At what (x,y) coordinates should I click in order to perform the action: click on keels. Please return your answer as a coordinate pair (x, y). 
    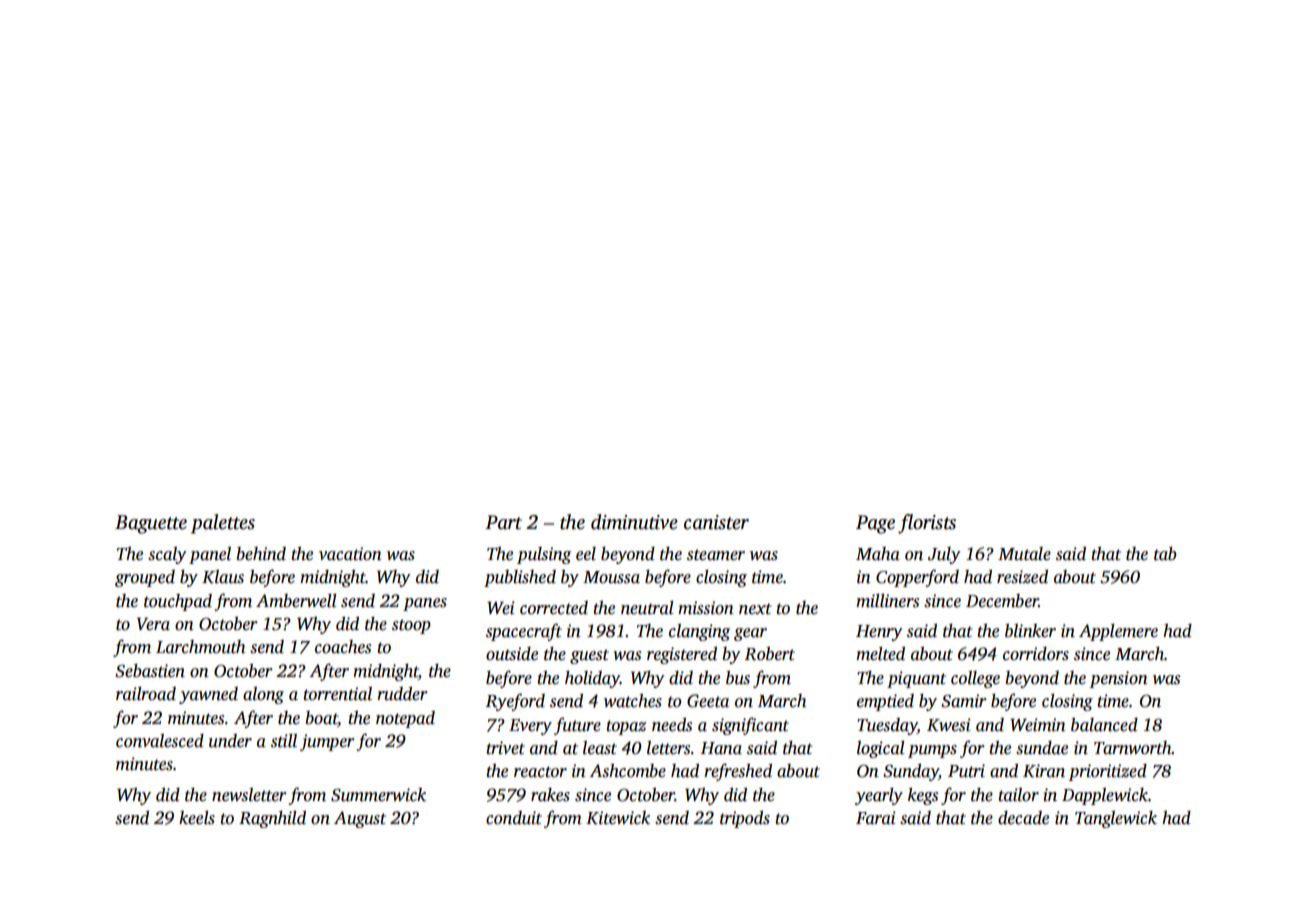
    Looking at the image, I should click on (197, 818).
